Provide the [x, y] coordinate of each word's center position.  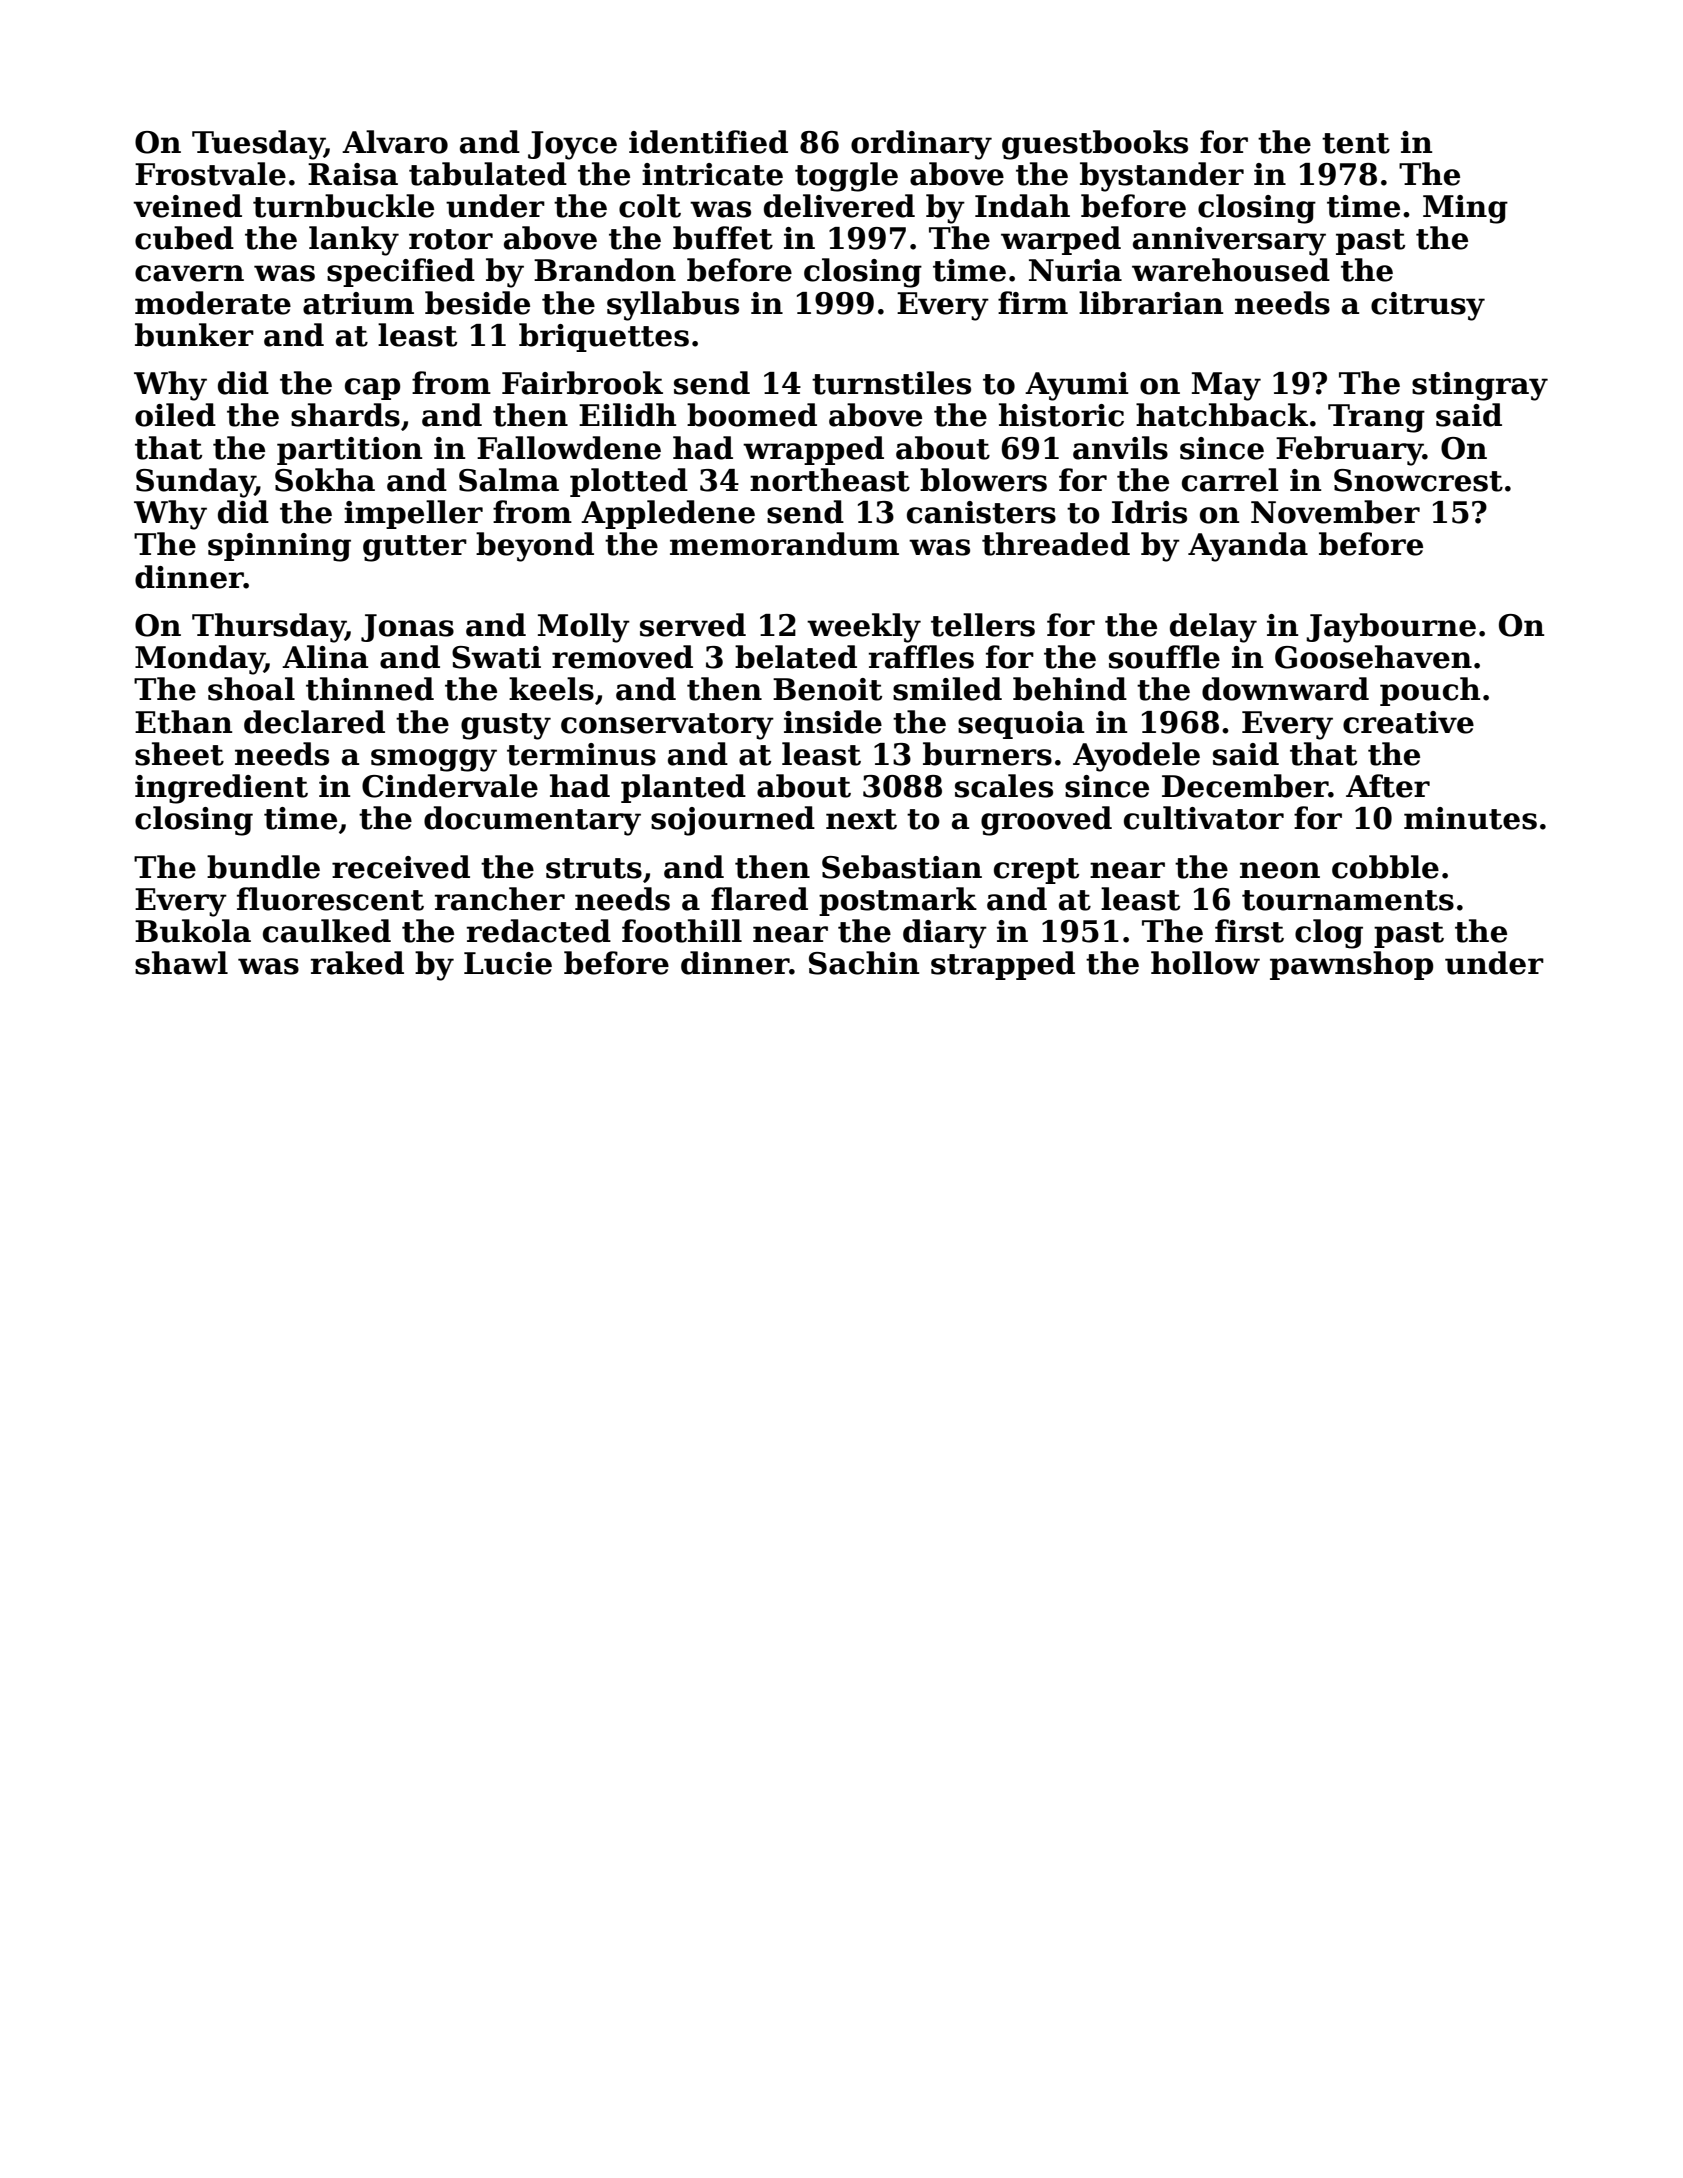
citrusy [1428, 306]
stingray [1480, 386]
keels [551, 689]
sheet [179, 754]
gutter [415, 548]
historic [1061, 415]
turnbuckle [343, 206]
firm [1033, 302]
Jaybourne [1391, 628]
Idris [1149, 512]
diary [945, 934]
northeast [830, 480]
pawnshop [1351, 965]
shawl [181, 963]
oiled [175, 415]
